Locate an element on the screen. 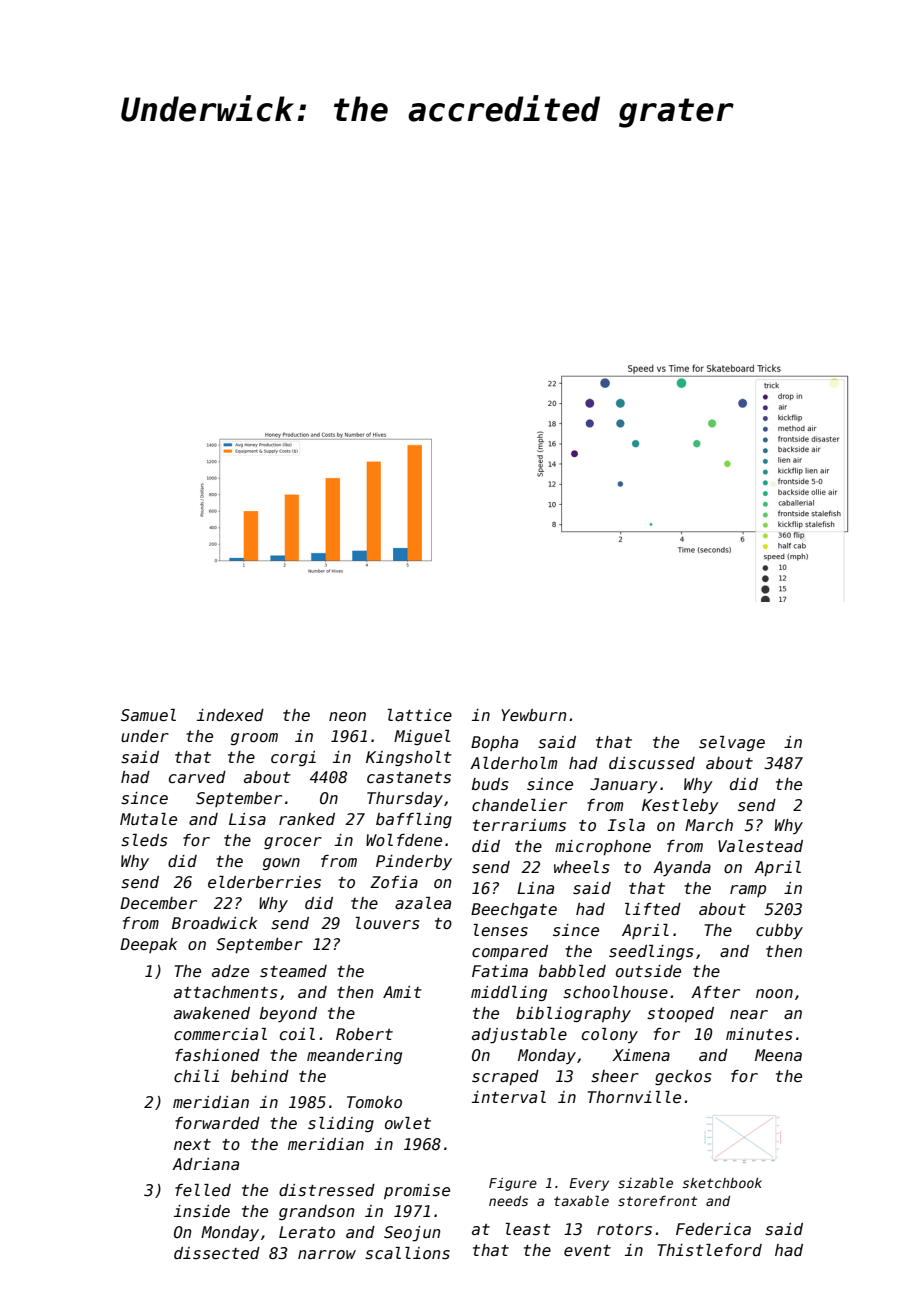  Ayanda is located at coordinates (682, 868).
